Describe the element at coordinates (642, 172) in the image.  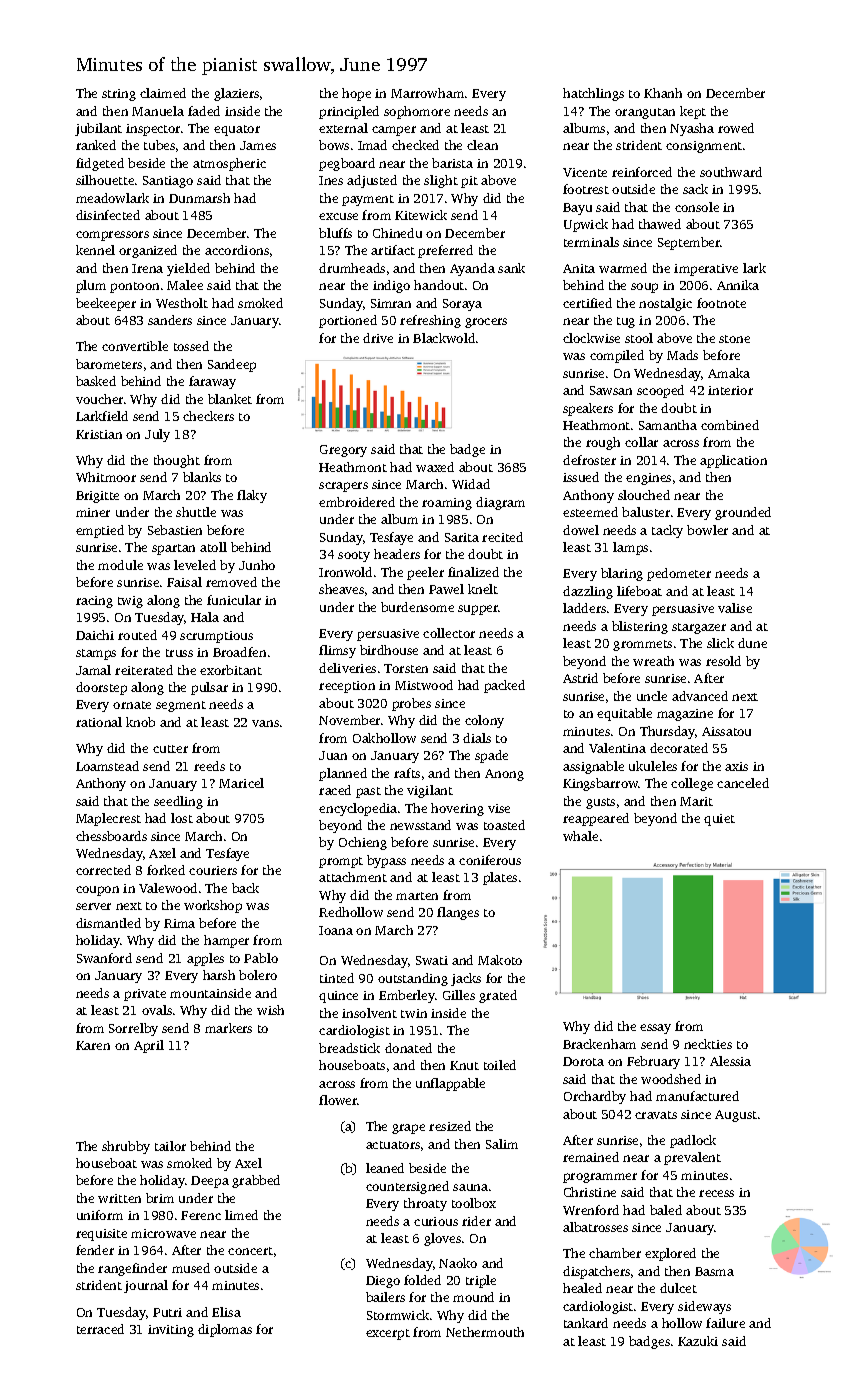
I see `reinforced` at that location.
